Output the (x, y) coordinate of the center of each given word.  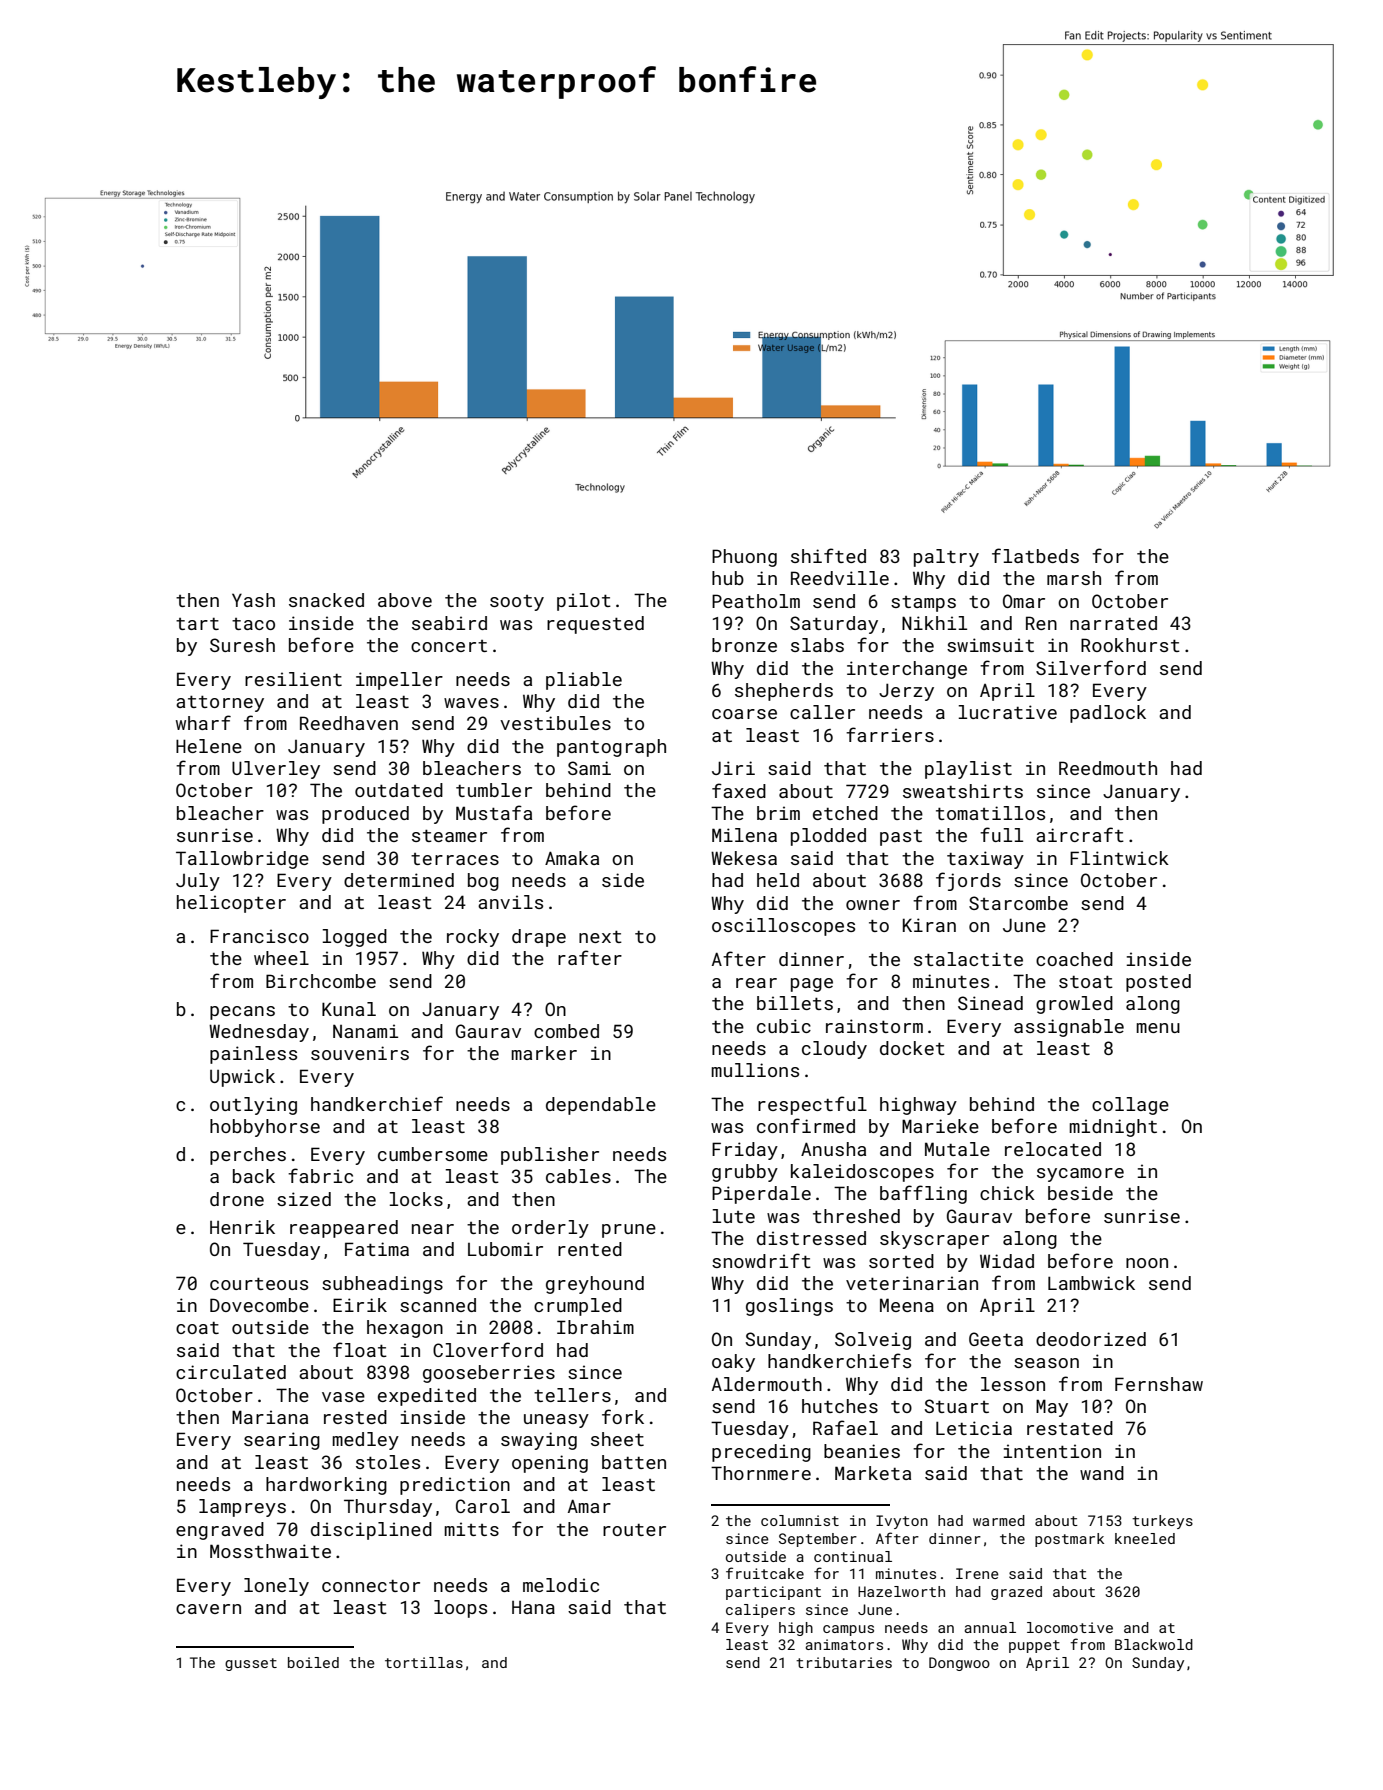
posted (1158, 983)
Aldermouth (767, 1384)
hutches (840, 1406)
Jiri (733, 768)
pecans (242, 1013)
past (901, 838)
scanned (438, 1305)
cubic (784, 1026)
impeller (399, 681)
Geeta (996, 1339)
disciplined (371, 1531)
